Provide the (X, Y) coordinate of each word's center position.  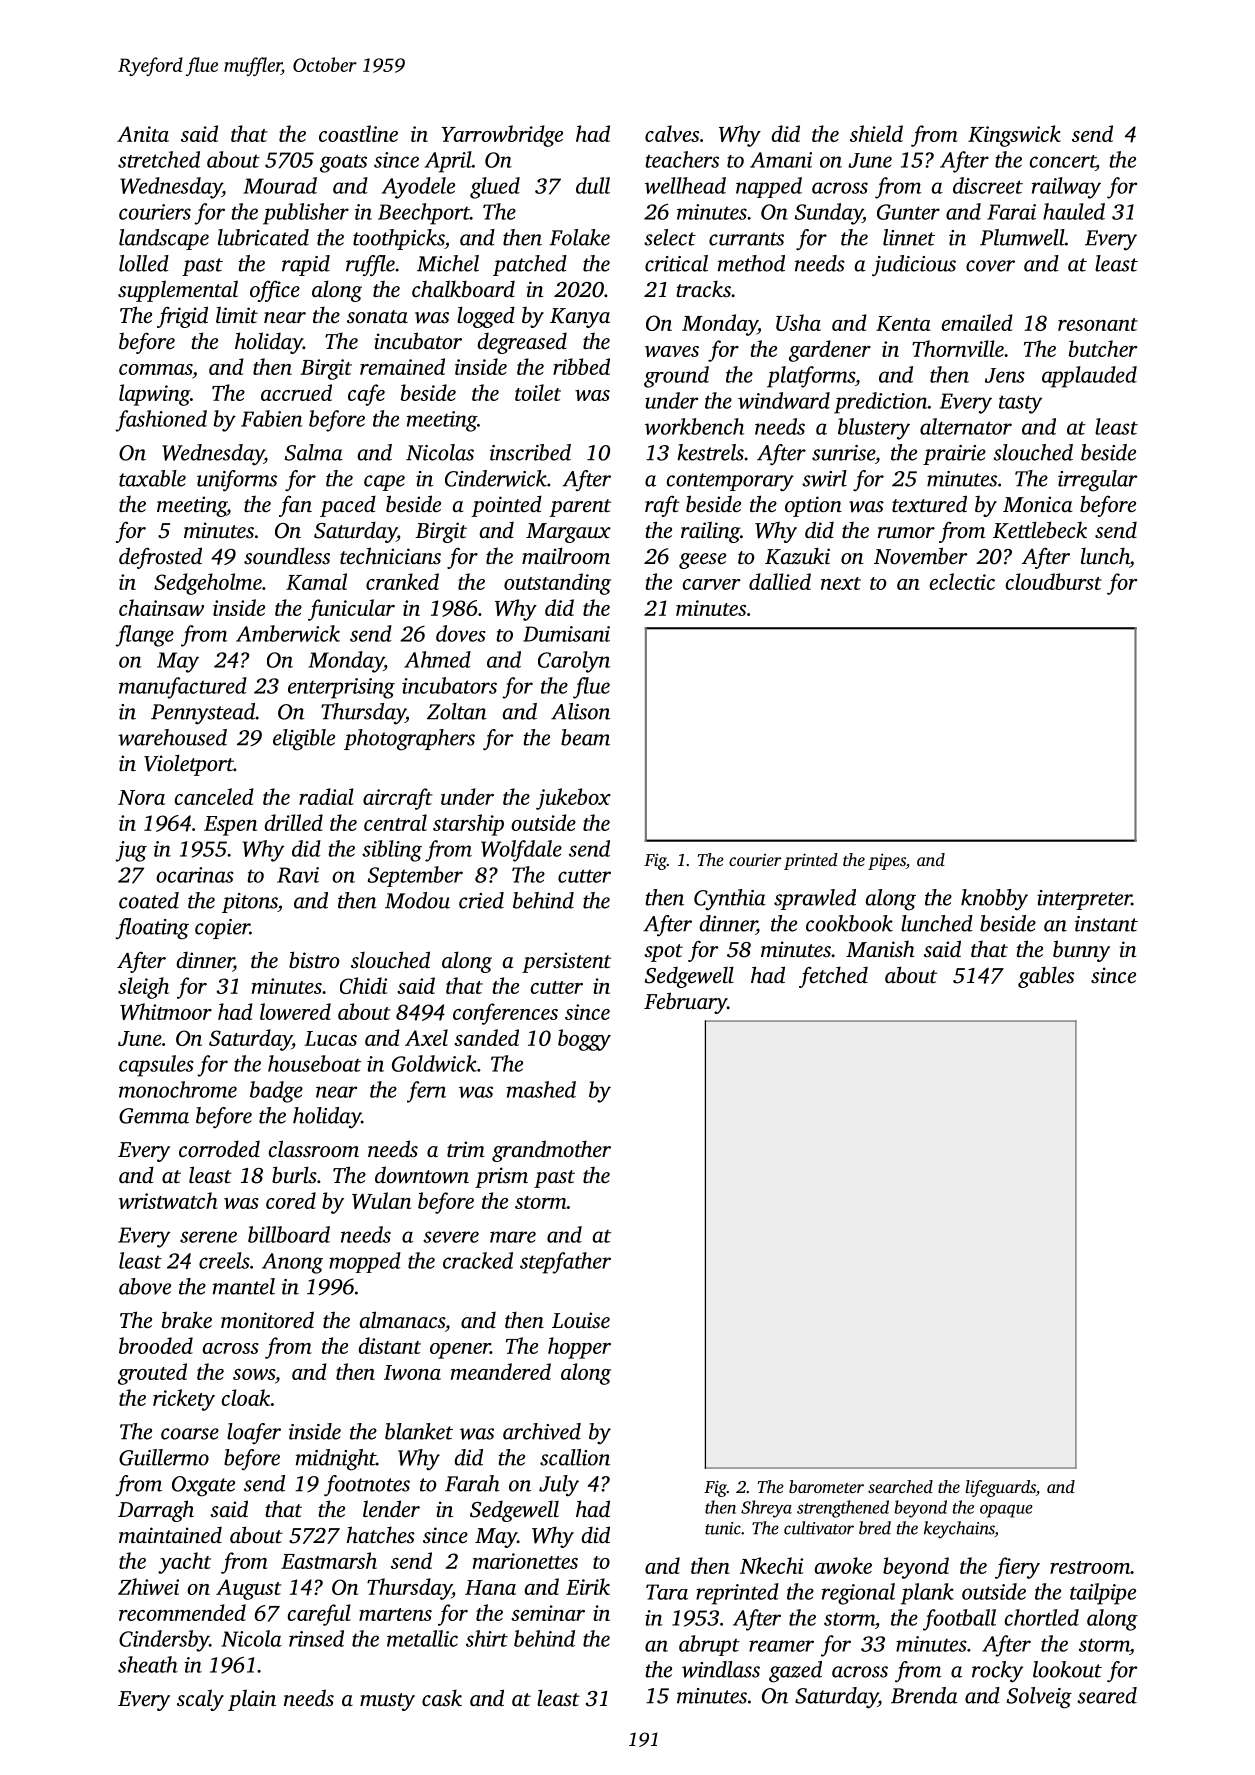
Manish (880, 949)
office (275, 291)
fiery (1017, 1568)
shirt (487, 1638)
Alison (580, 711)
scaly (200, 1700)
